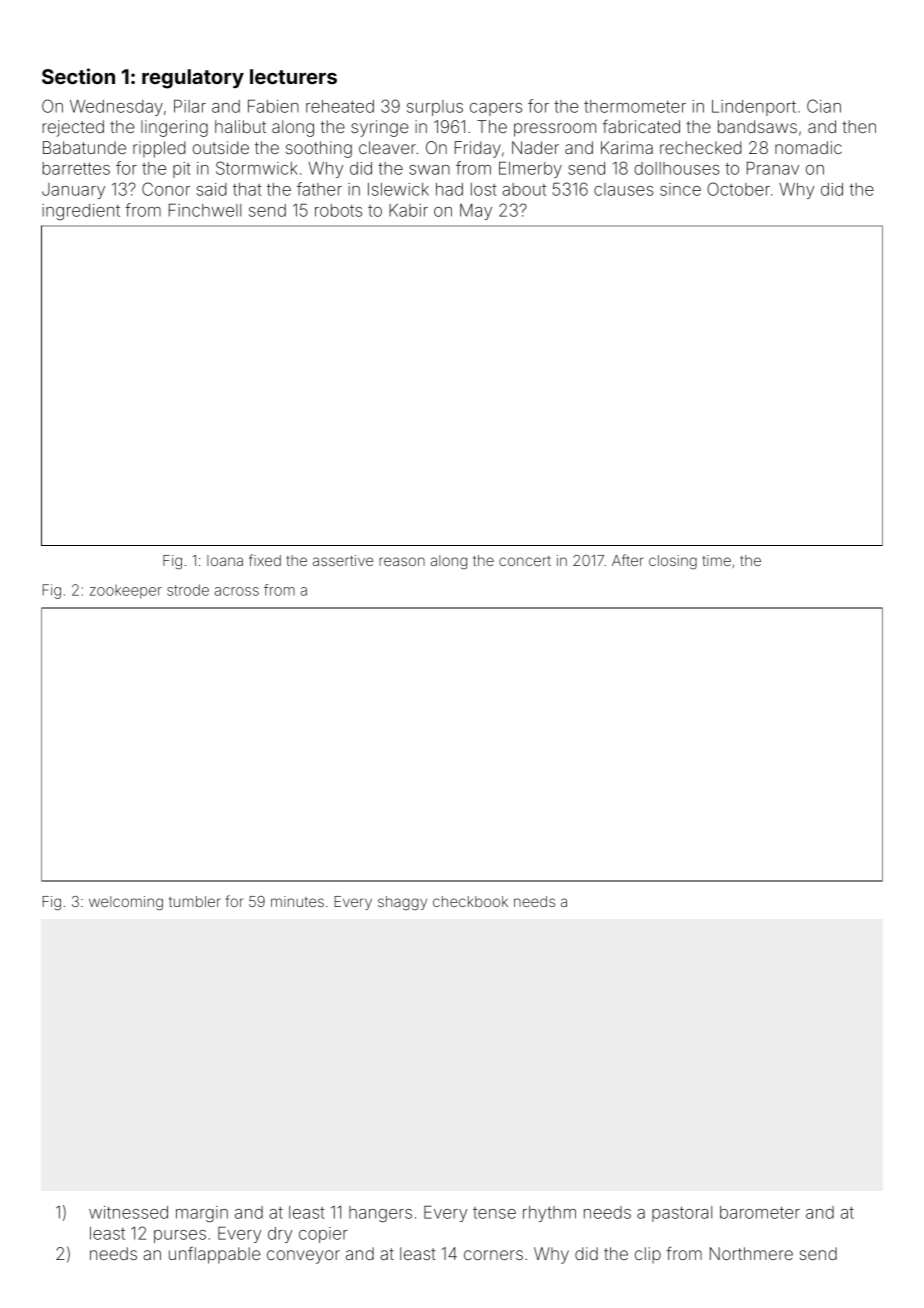 This screenshot has height=1308, width=924. I want to click on across, so click(237, 591).
